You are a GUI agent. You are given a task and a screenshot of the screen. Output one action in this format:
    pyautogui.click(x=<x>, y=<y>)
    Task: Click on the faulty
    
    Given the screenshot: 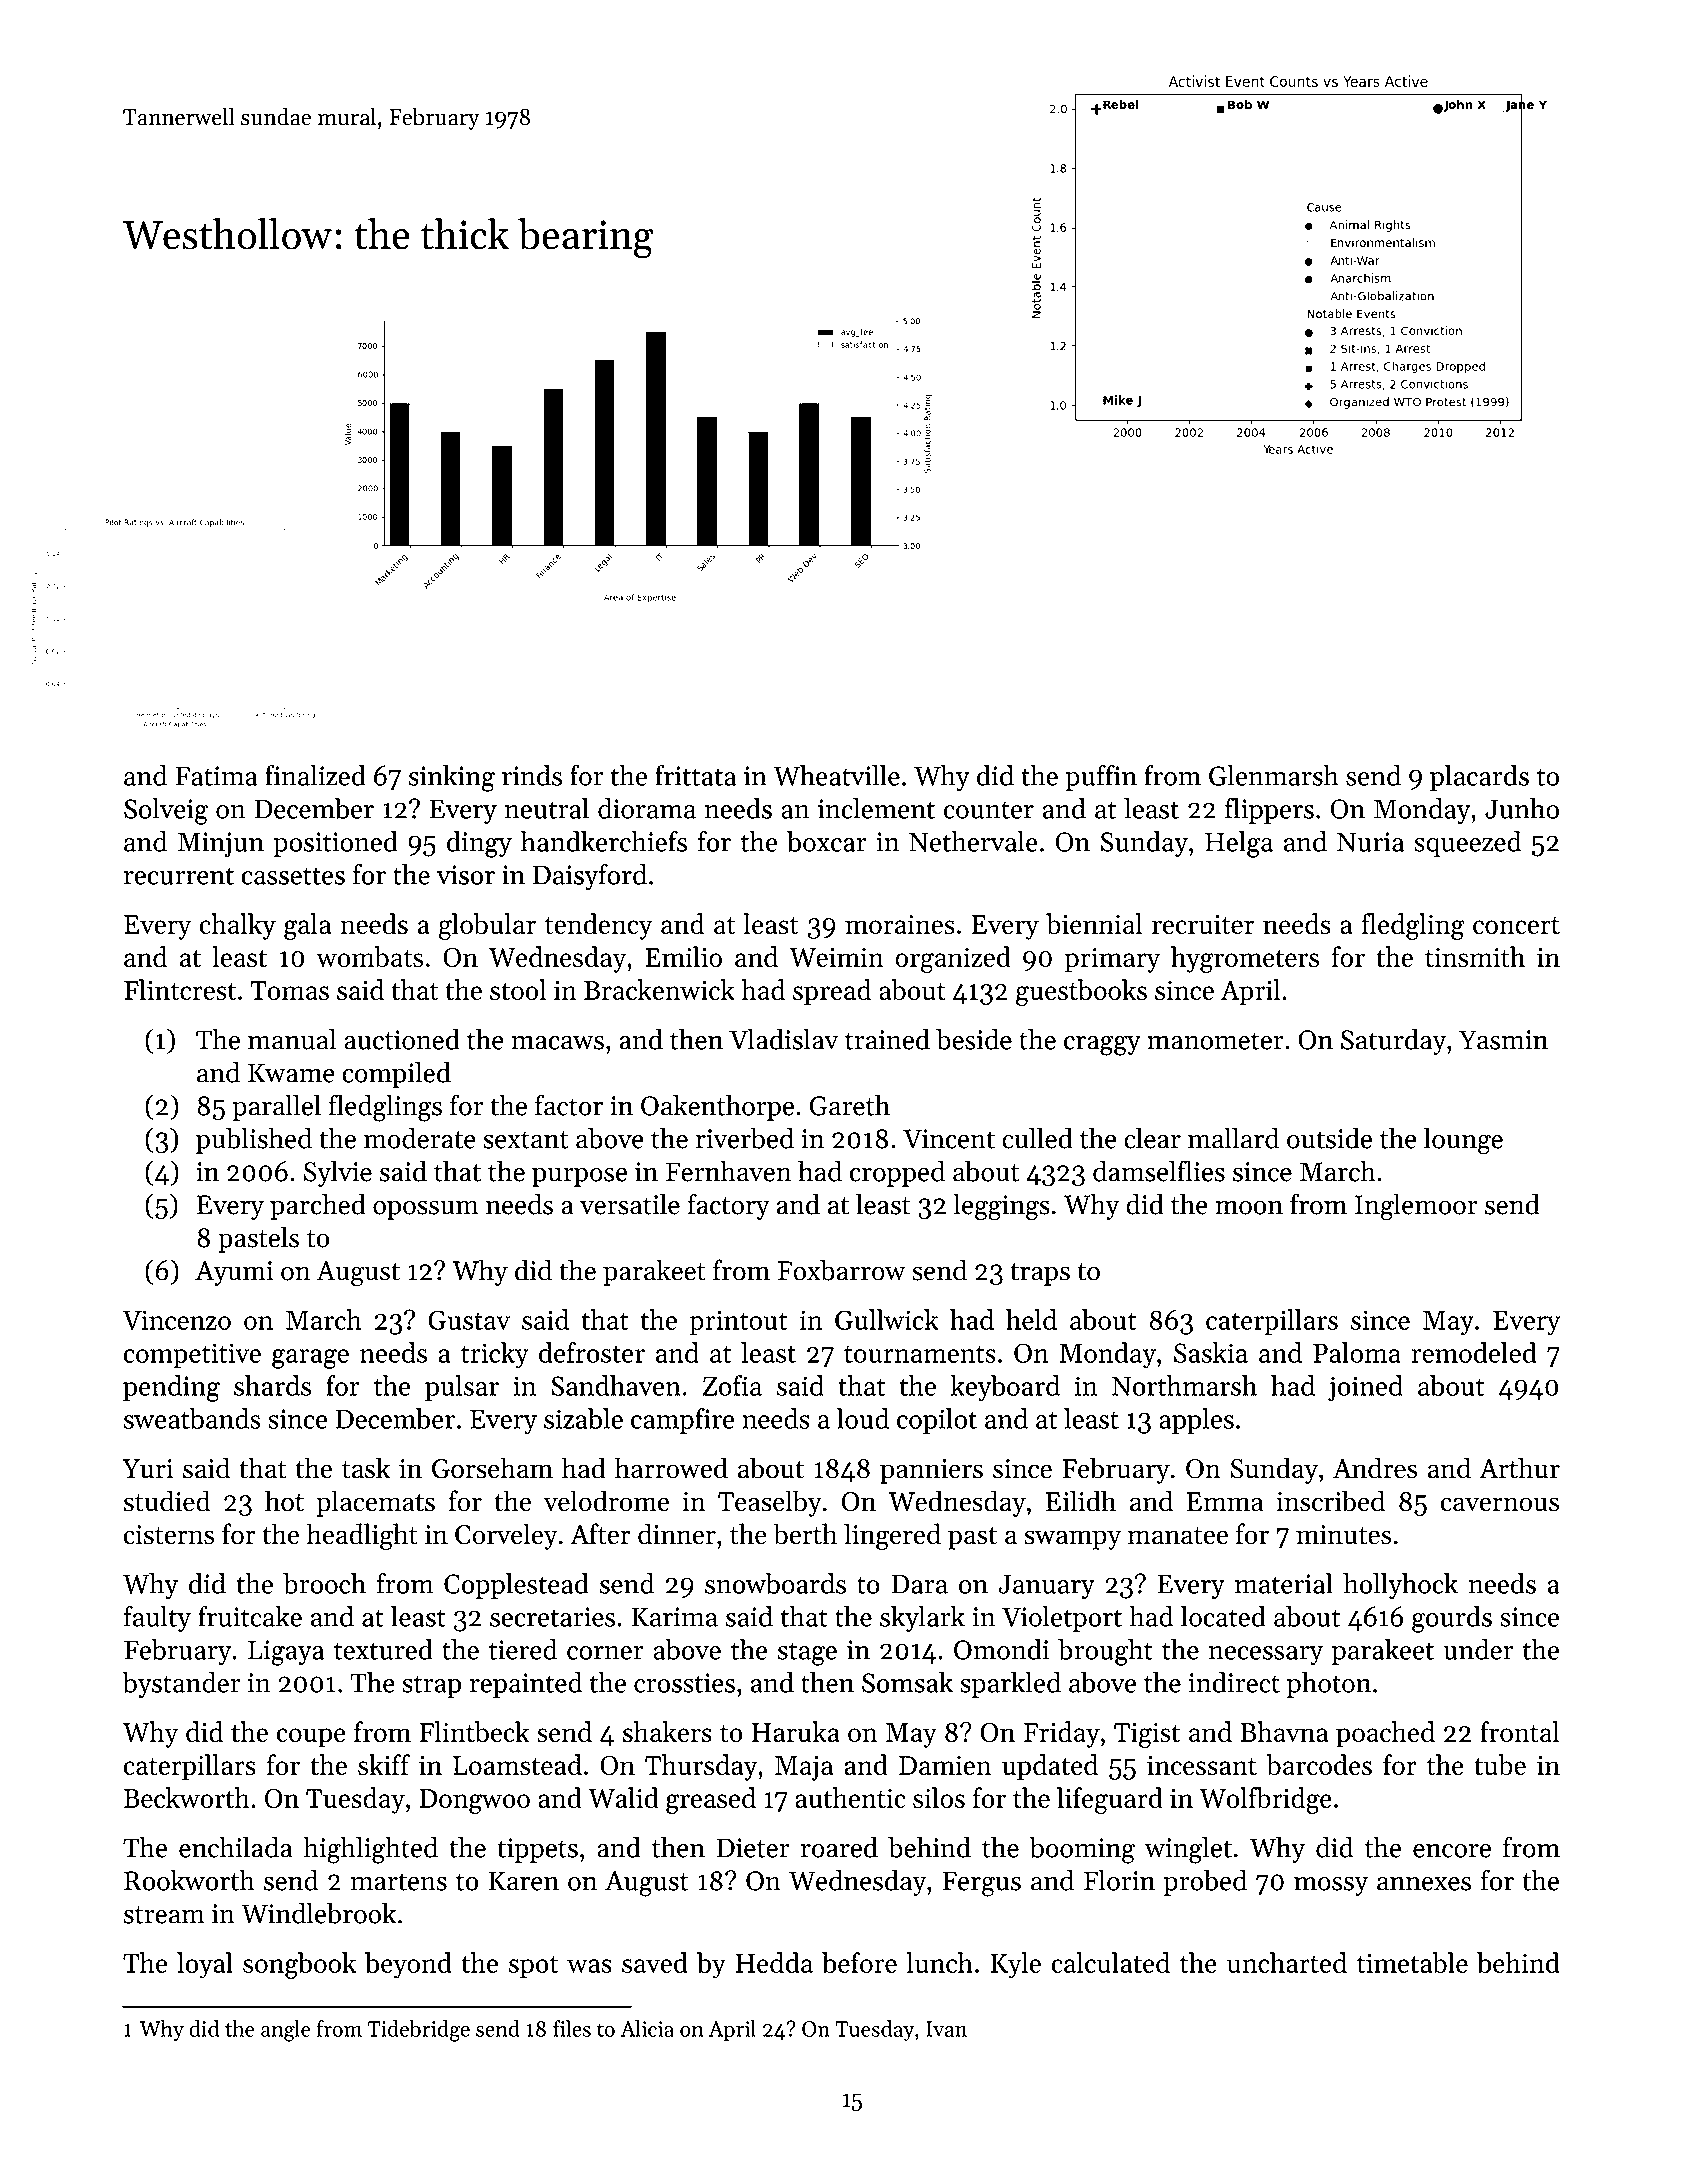 What is the action you would take?
    pyautogui.click(x=157, y=1618)
